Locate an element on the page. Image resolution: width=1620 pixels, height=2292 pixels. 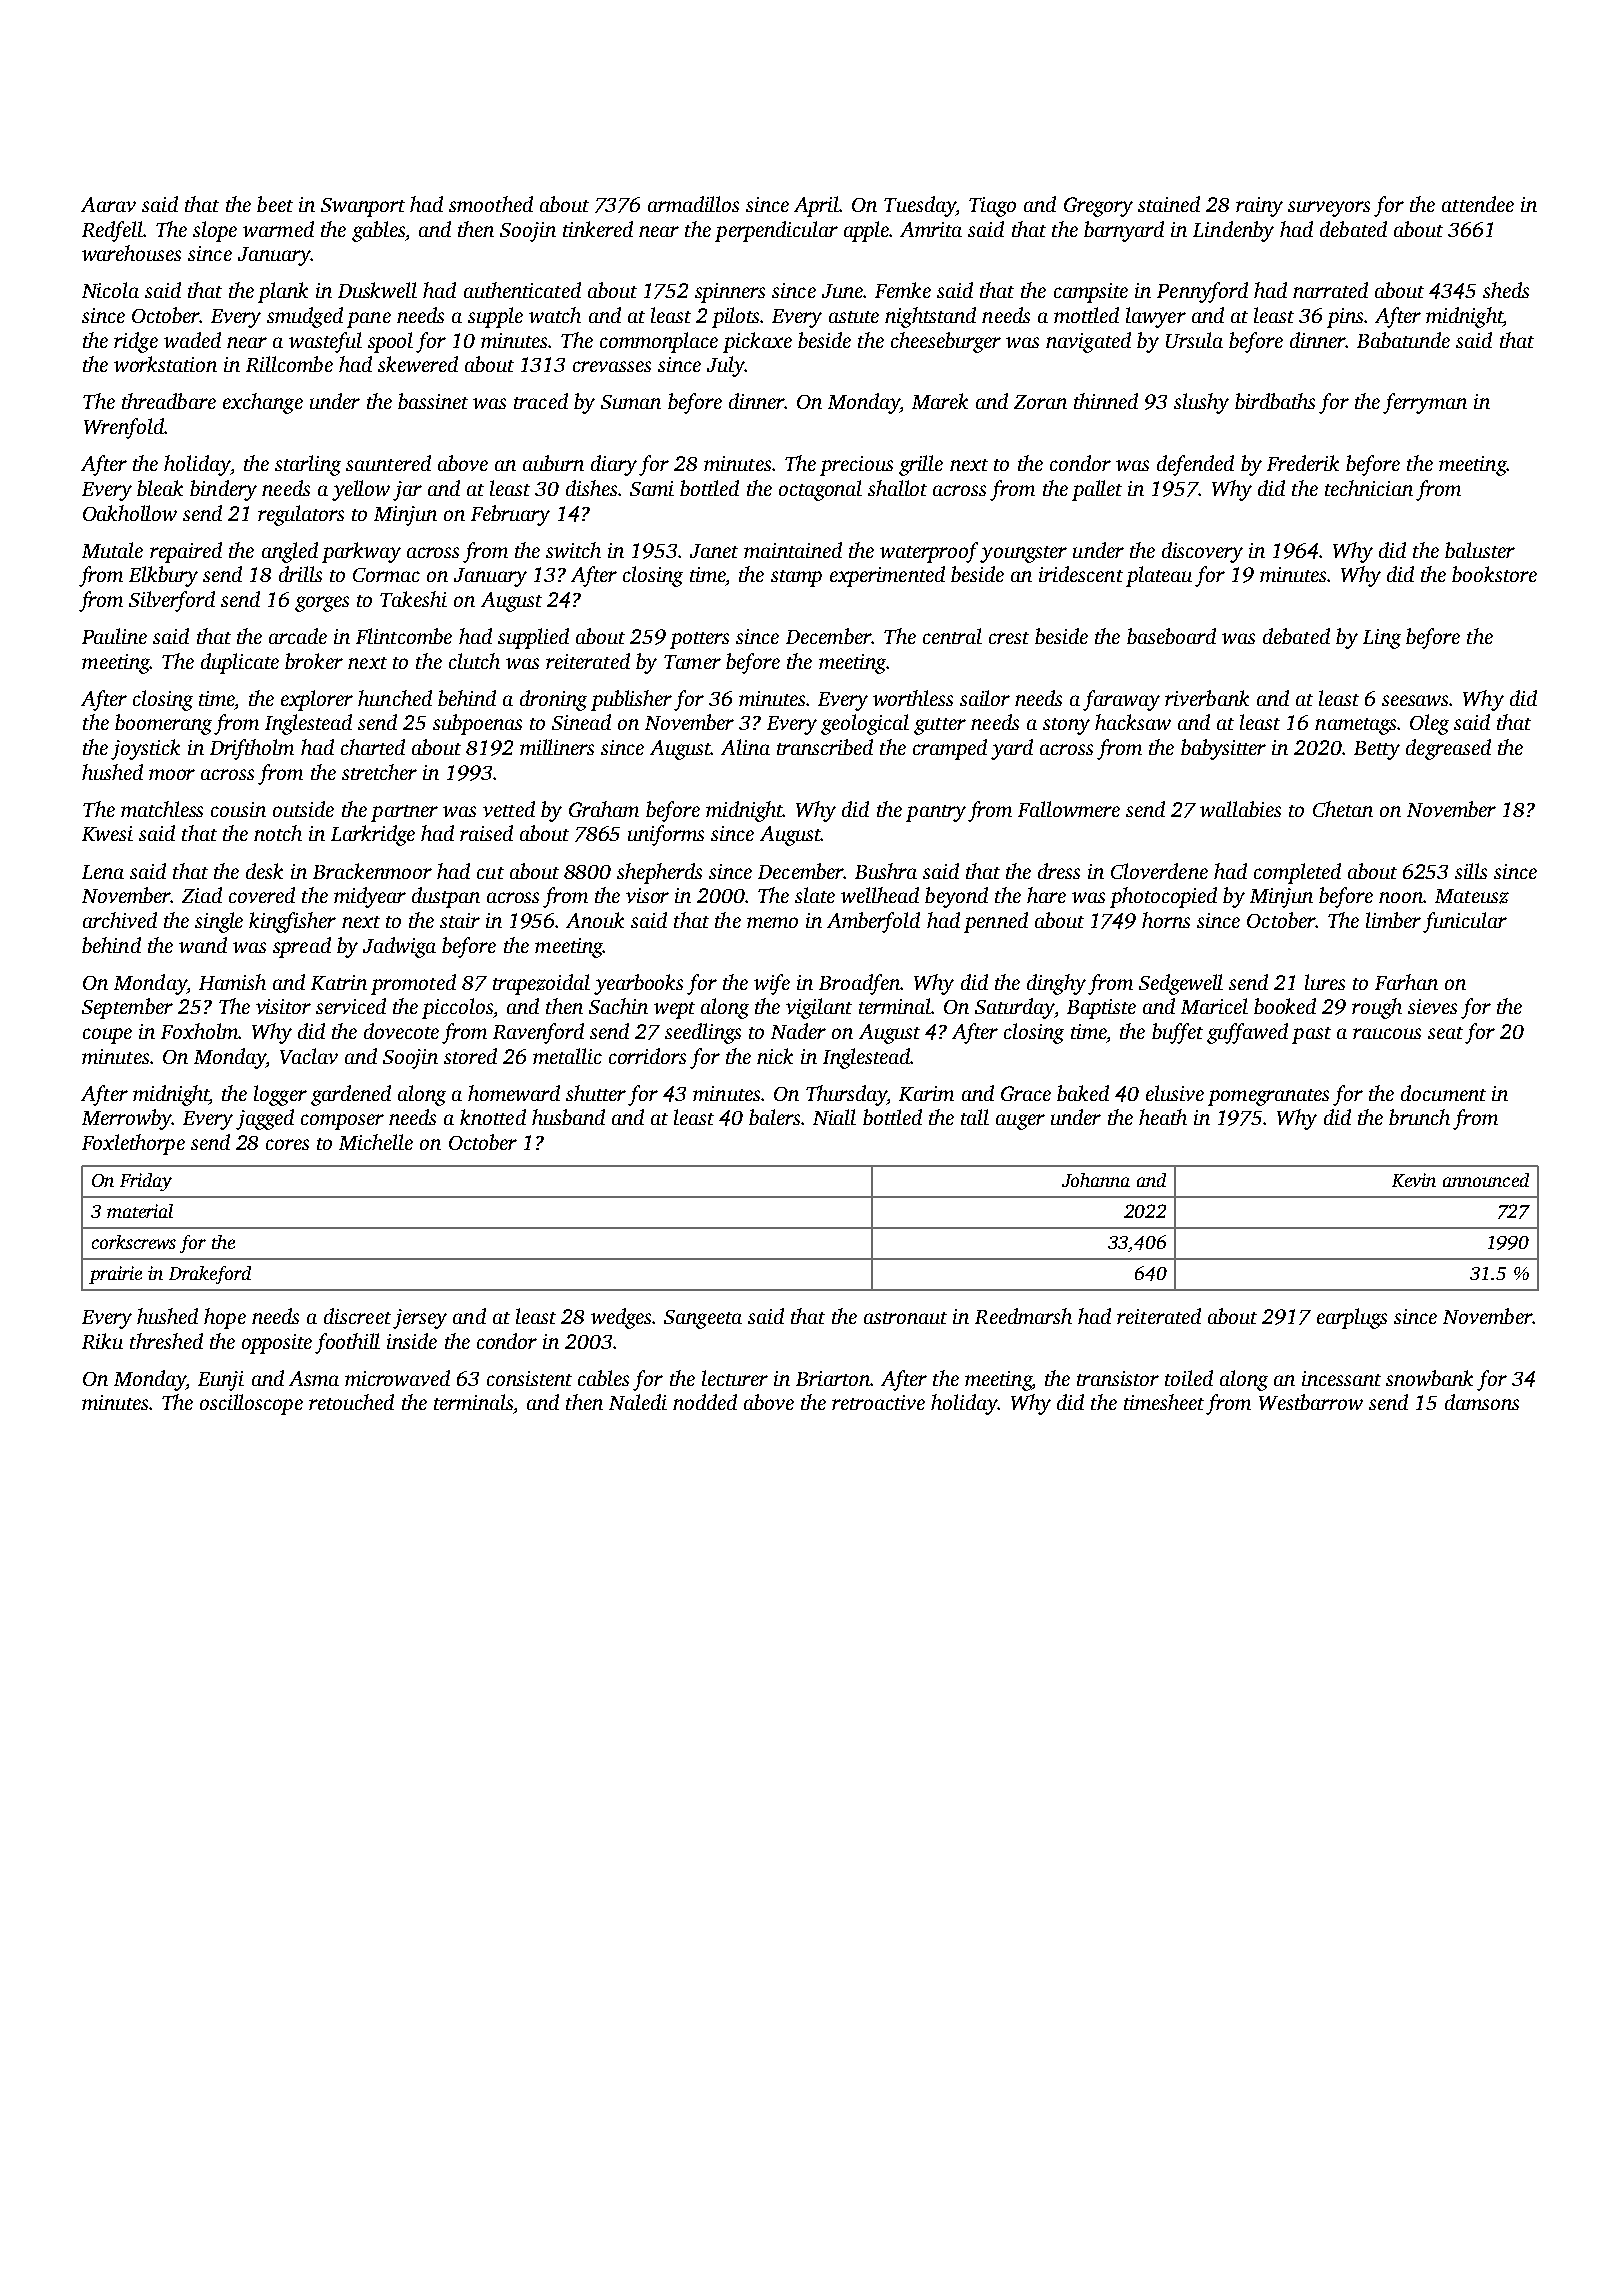
retouched is located at coordinates (351, 1402).
